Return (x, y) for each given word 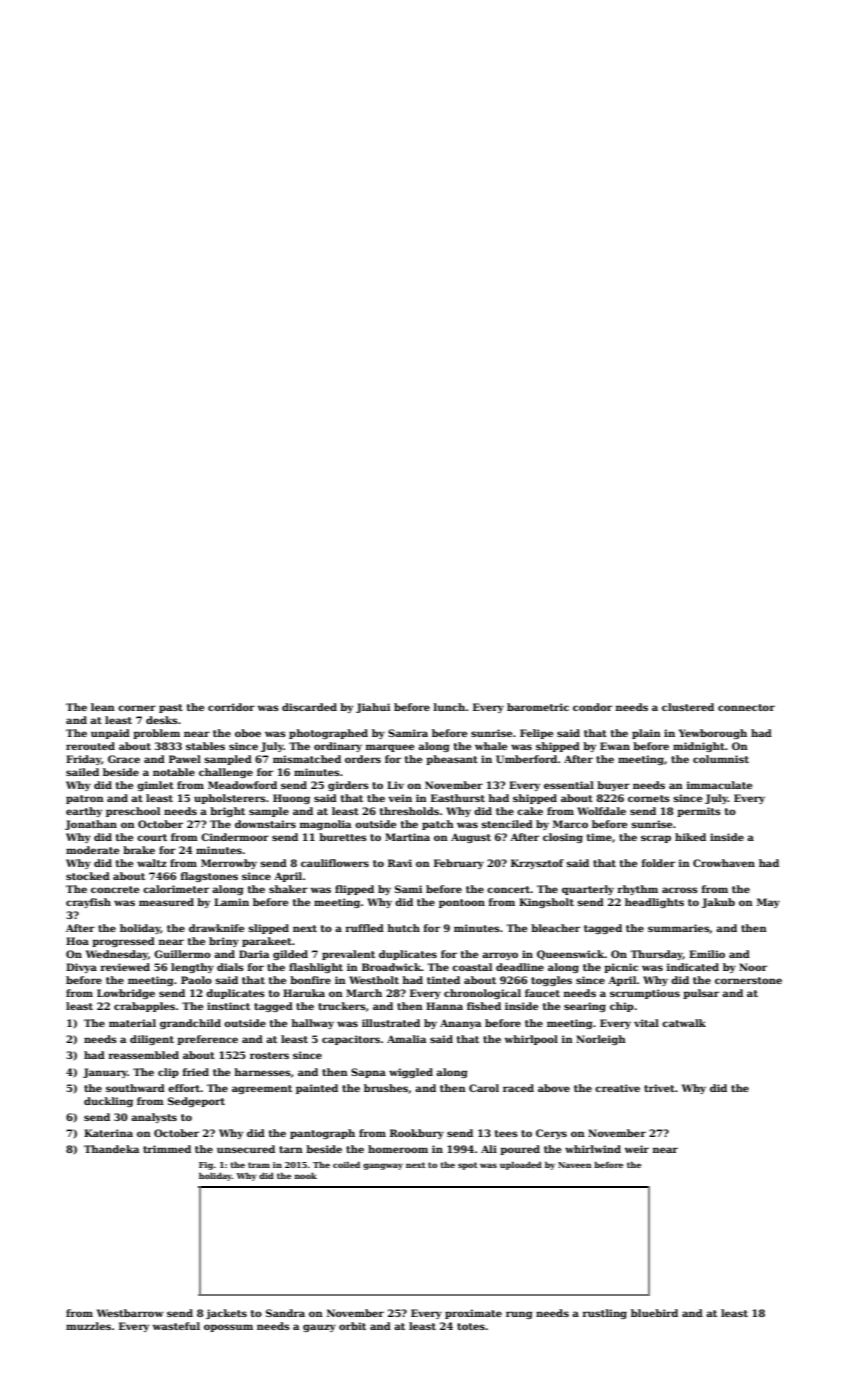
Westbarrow (130, 1313)
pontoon (462, 903)
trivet (659, 1088)
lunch (449, 707)
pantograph (322, 1134)
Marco (570, 824)
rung (519, 1315)
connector (746, 707)
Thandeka (111, 1149)
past (171, 708)
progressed (123, 942)
